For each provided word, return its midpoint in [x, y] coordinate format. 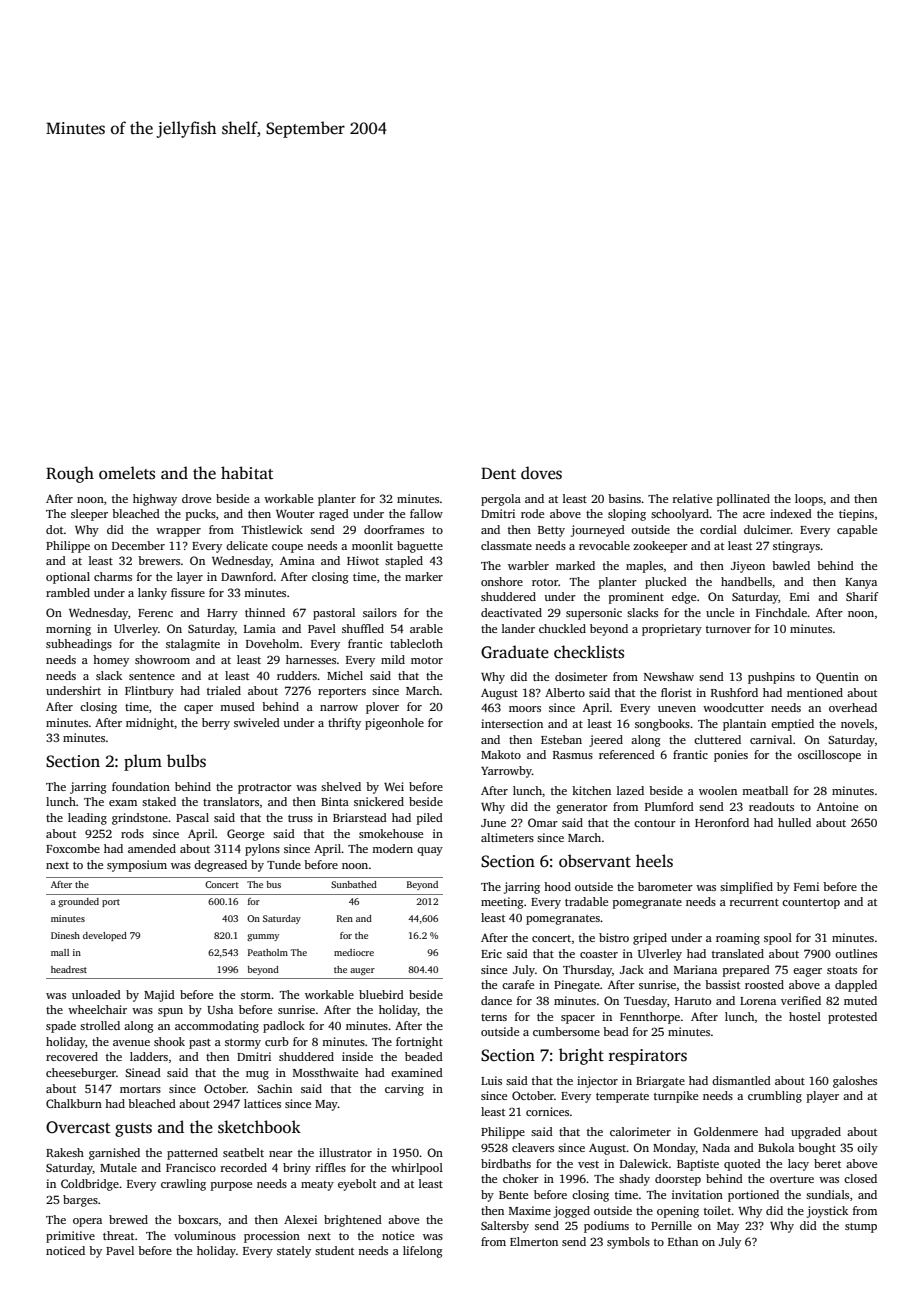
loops [809, 500]
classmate [506, 545]
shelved [341, 786]
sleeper [89, 515]
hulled [794, 822]
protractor [265, 789]
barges [80, 1201]
